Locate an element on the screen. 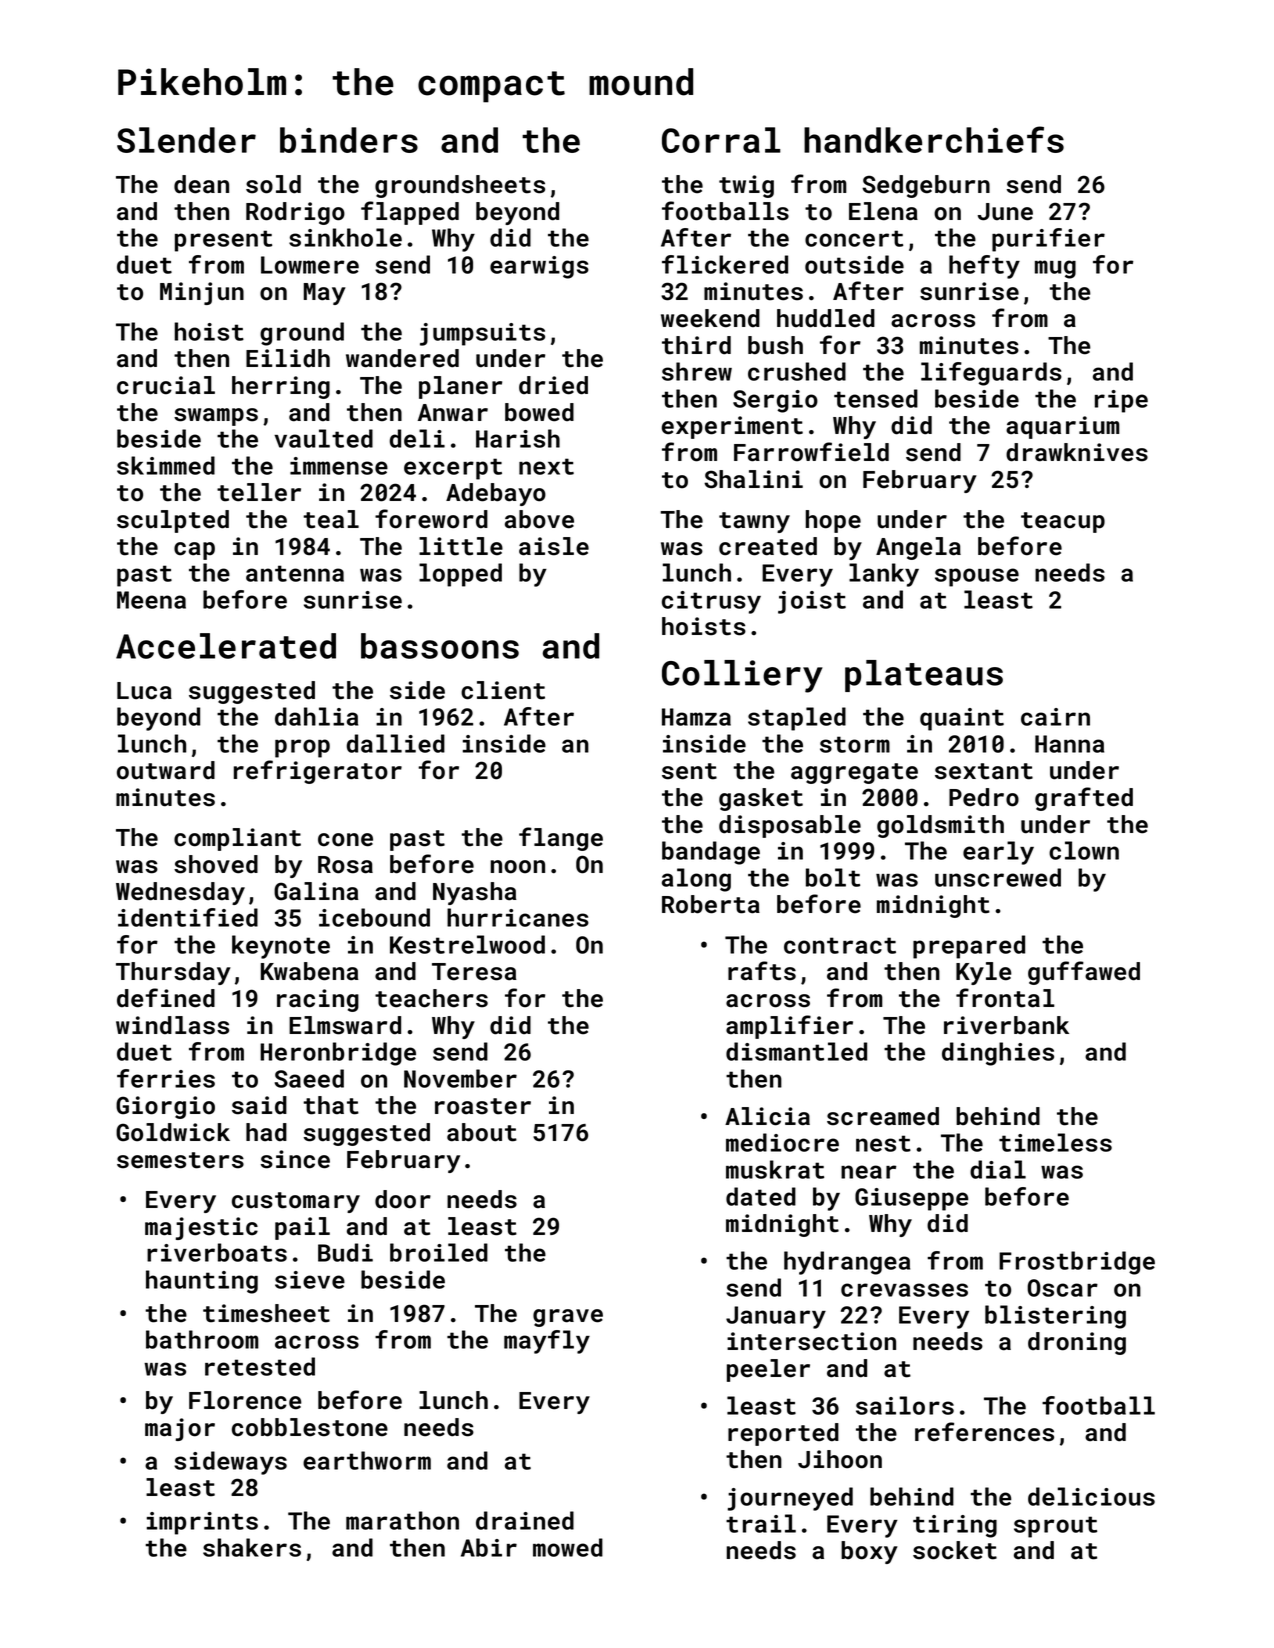 This screenshot has height=1648, width=1274. peeler is located at coordinates (768, 1370).
